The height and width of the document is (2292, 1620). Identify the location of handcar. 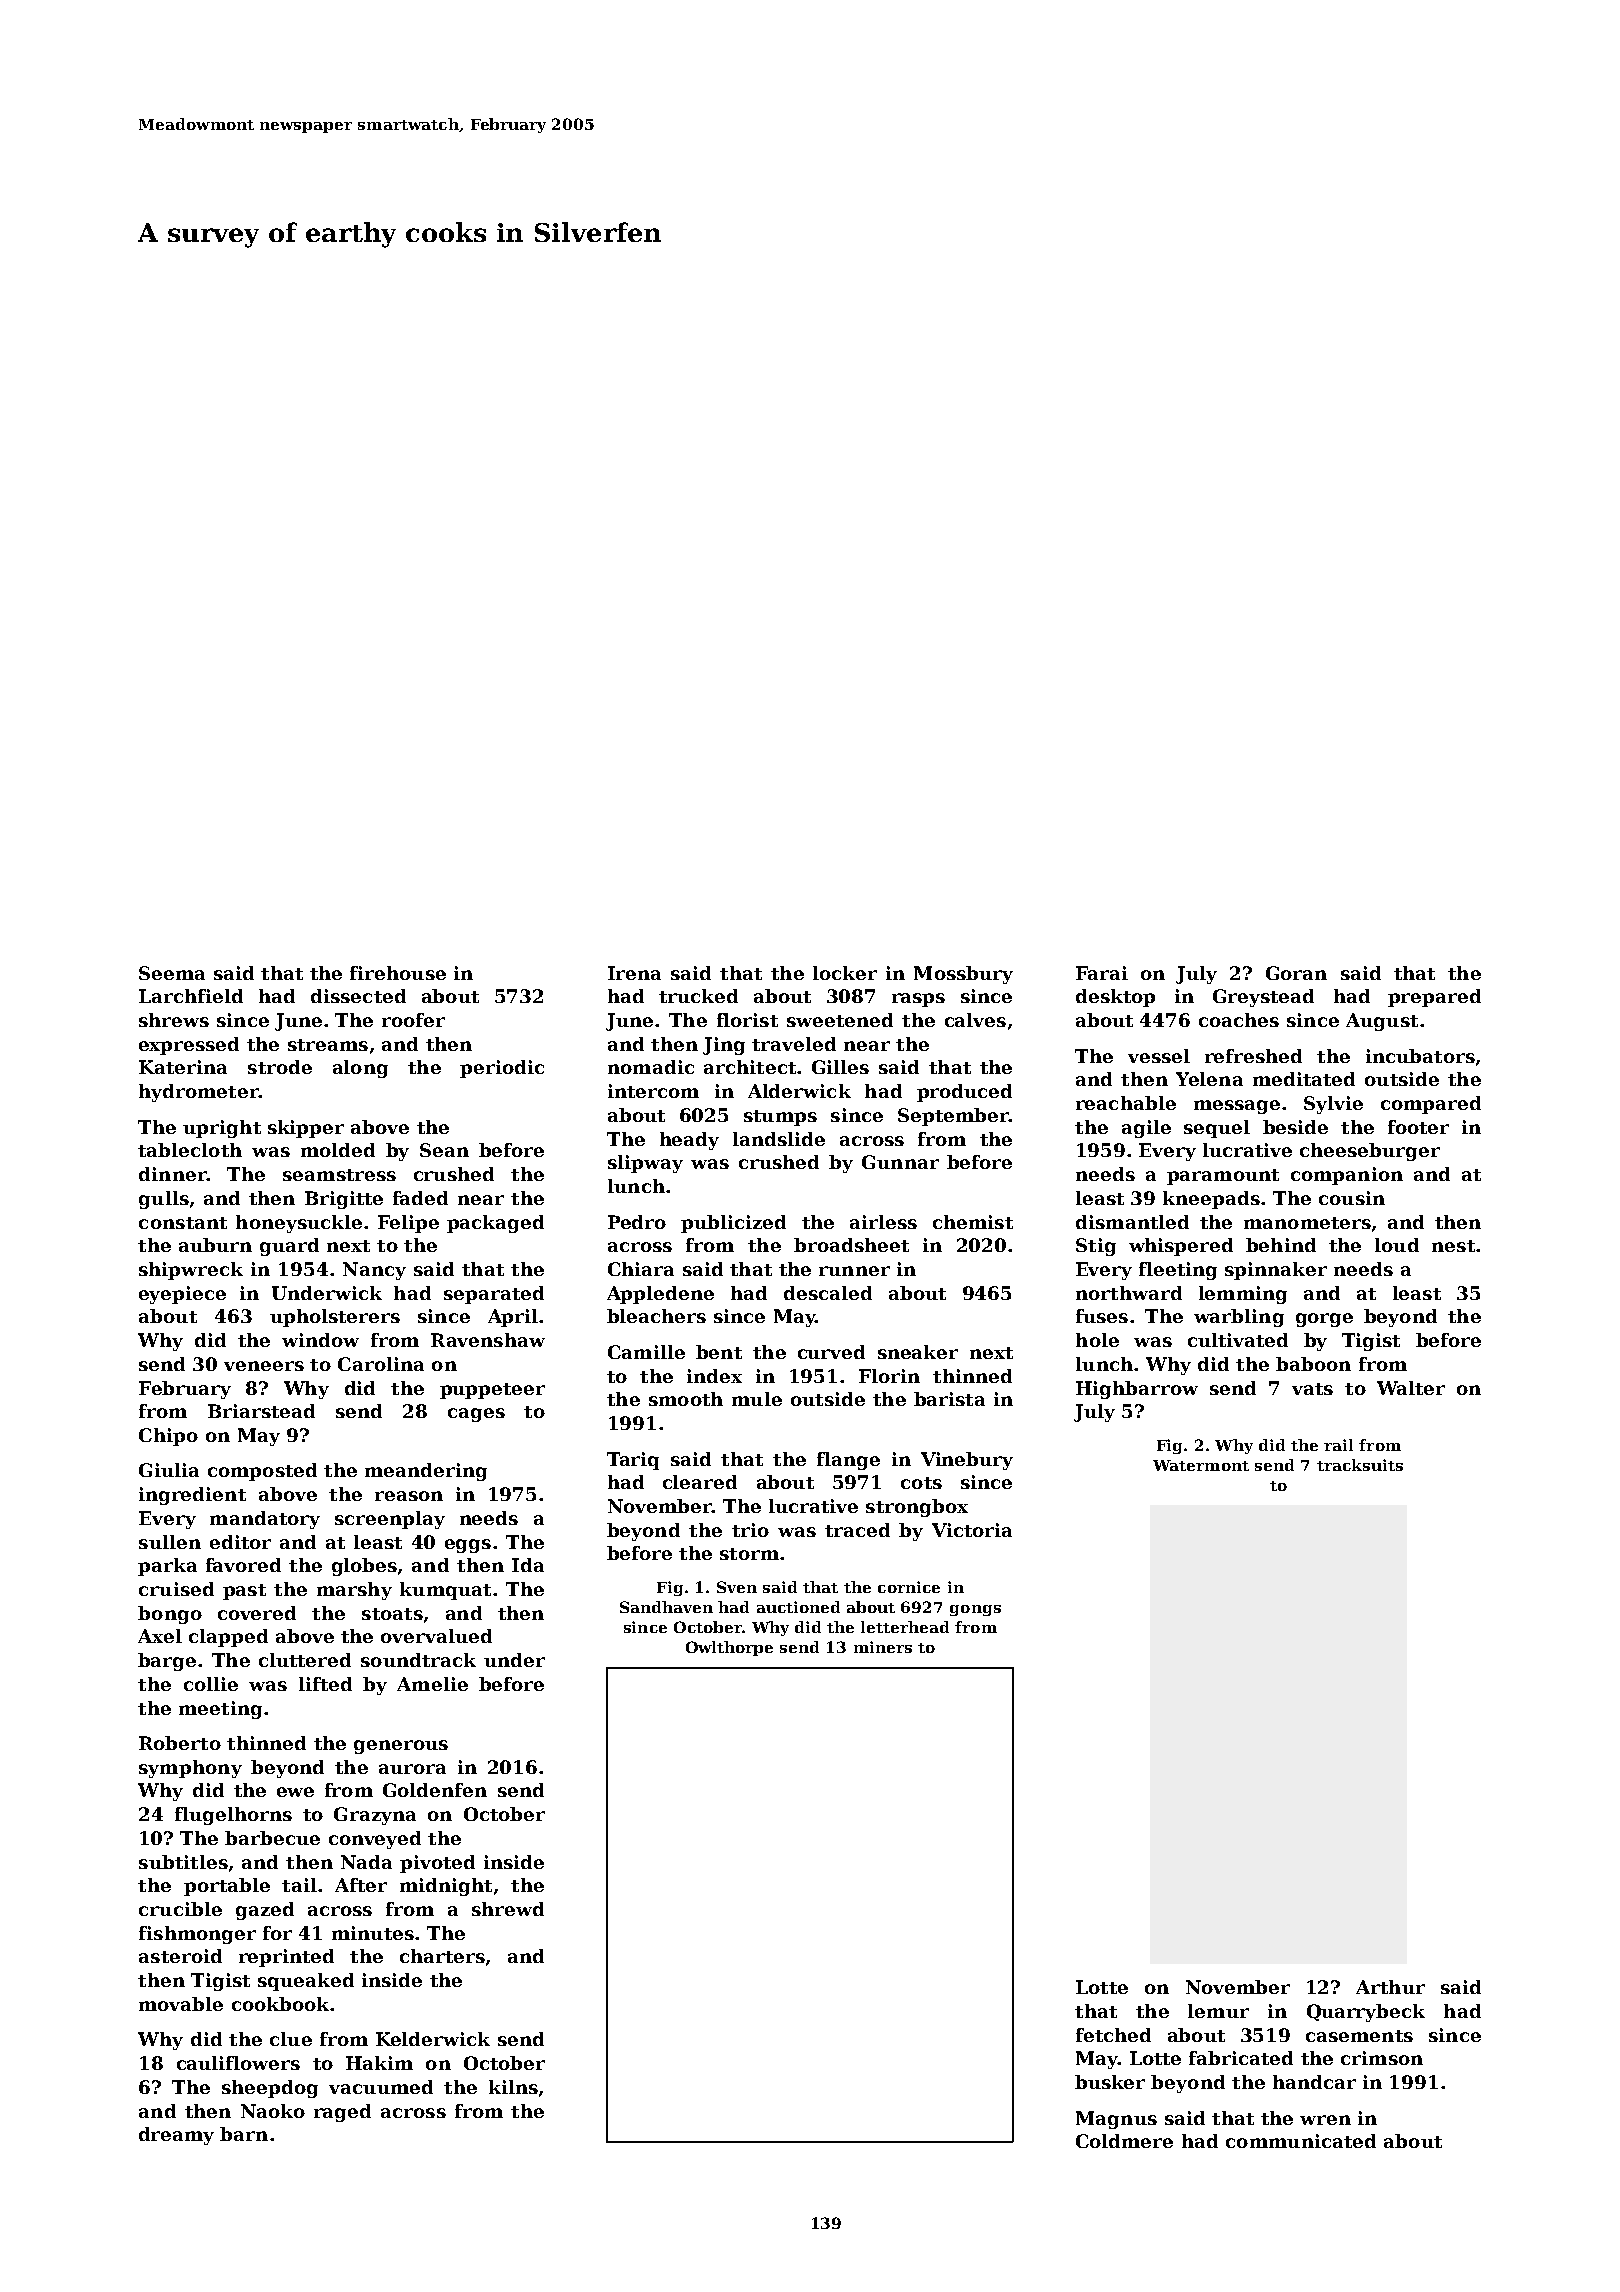
(1314, 2082).
